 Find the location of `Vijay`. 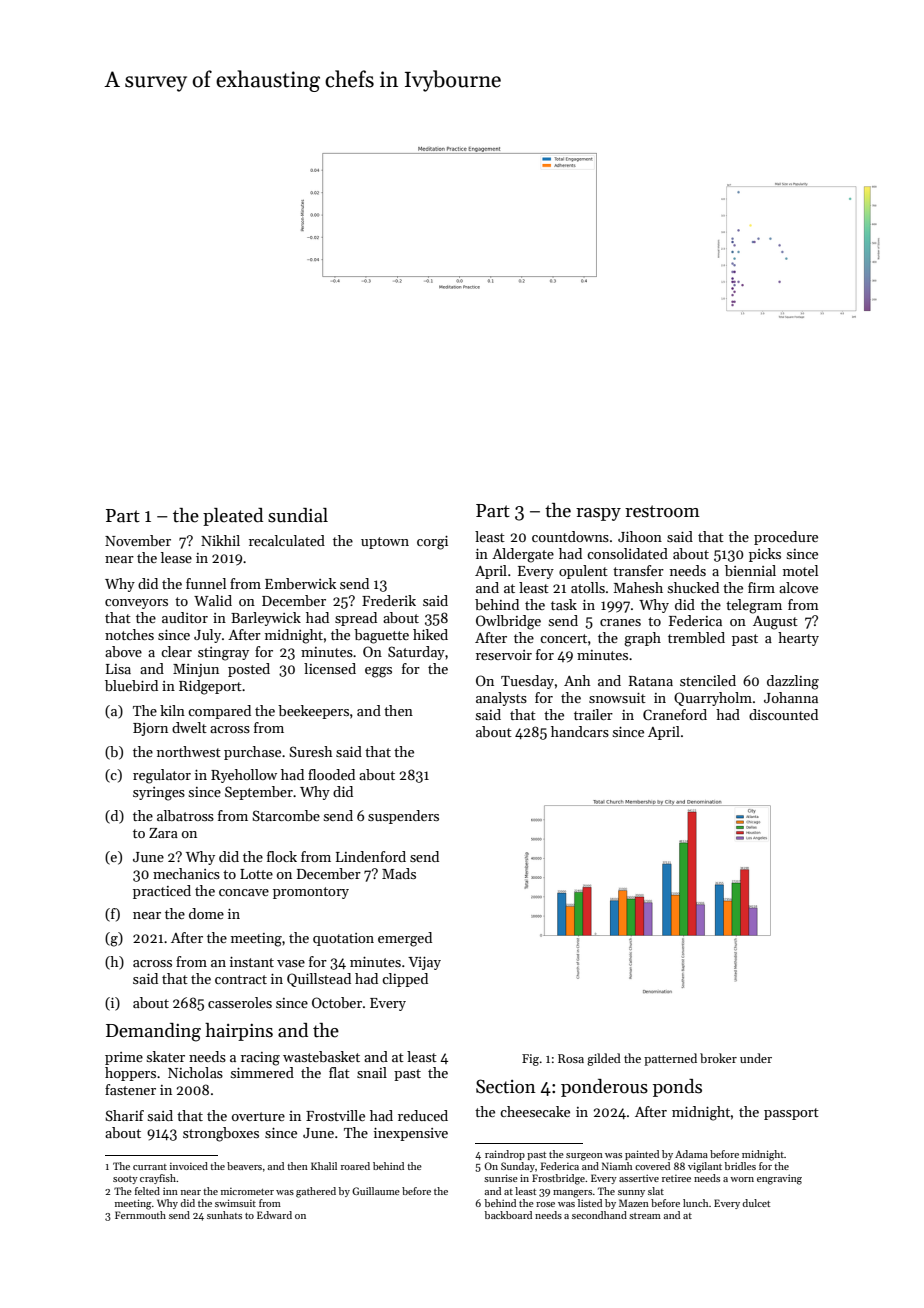

Vijay is located at coordinates (424, 963).
